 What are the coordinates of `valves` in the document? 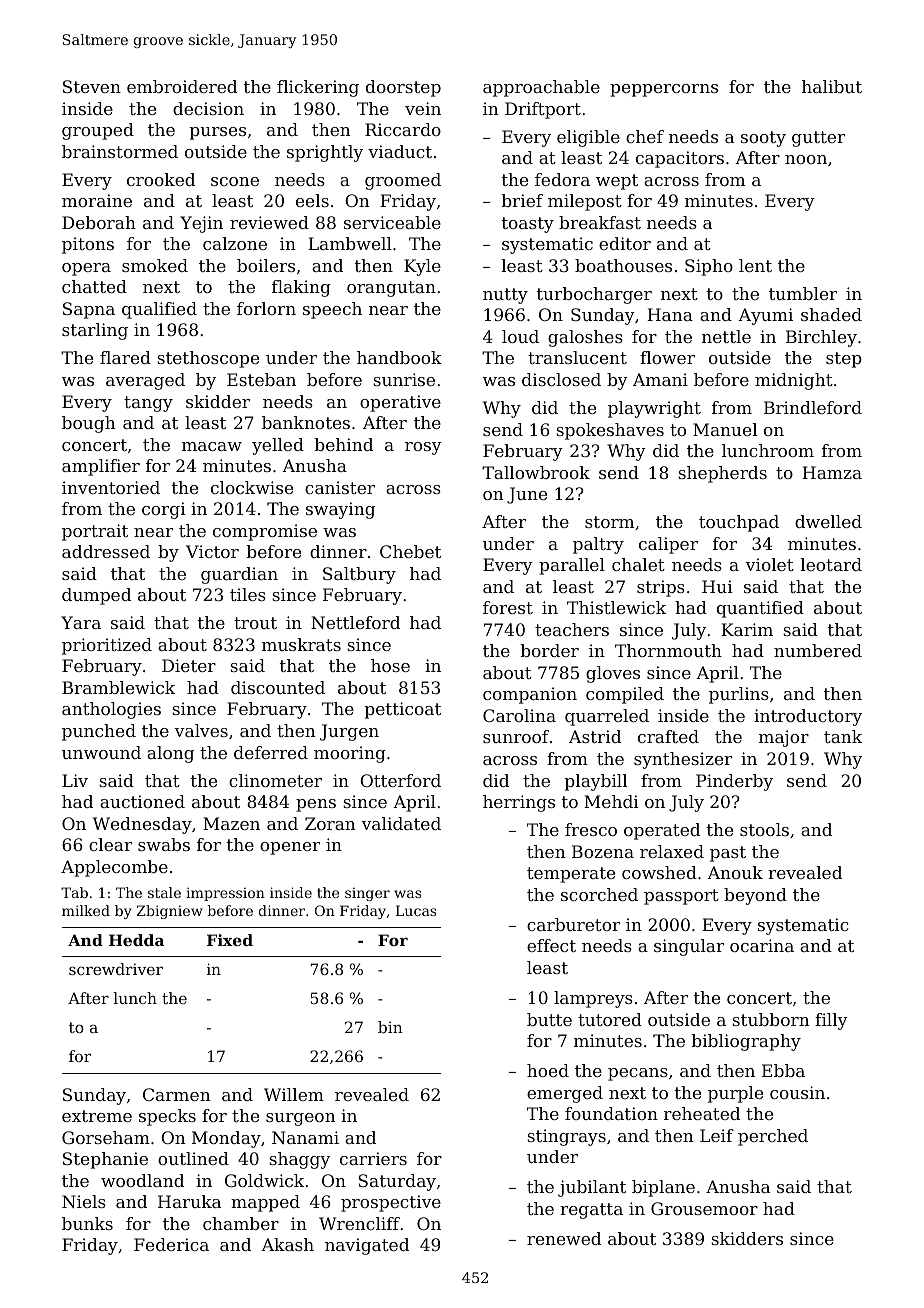 It's located at (201, 730).
